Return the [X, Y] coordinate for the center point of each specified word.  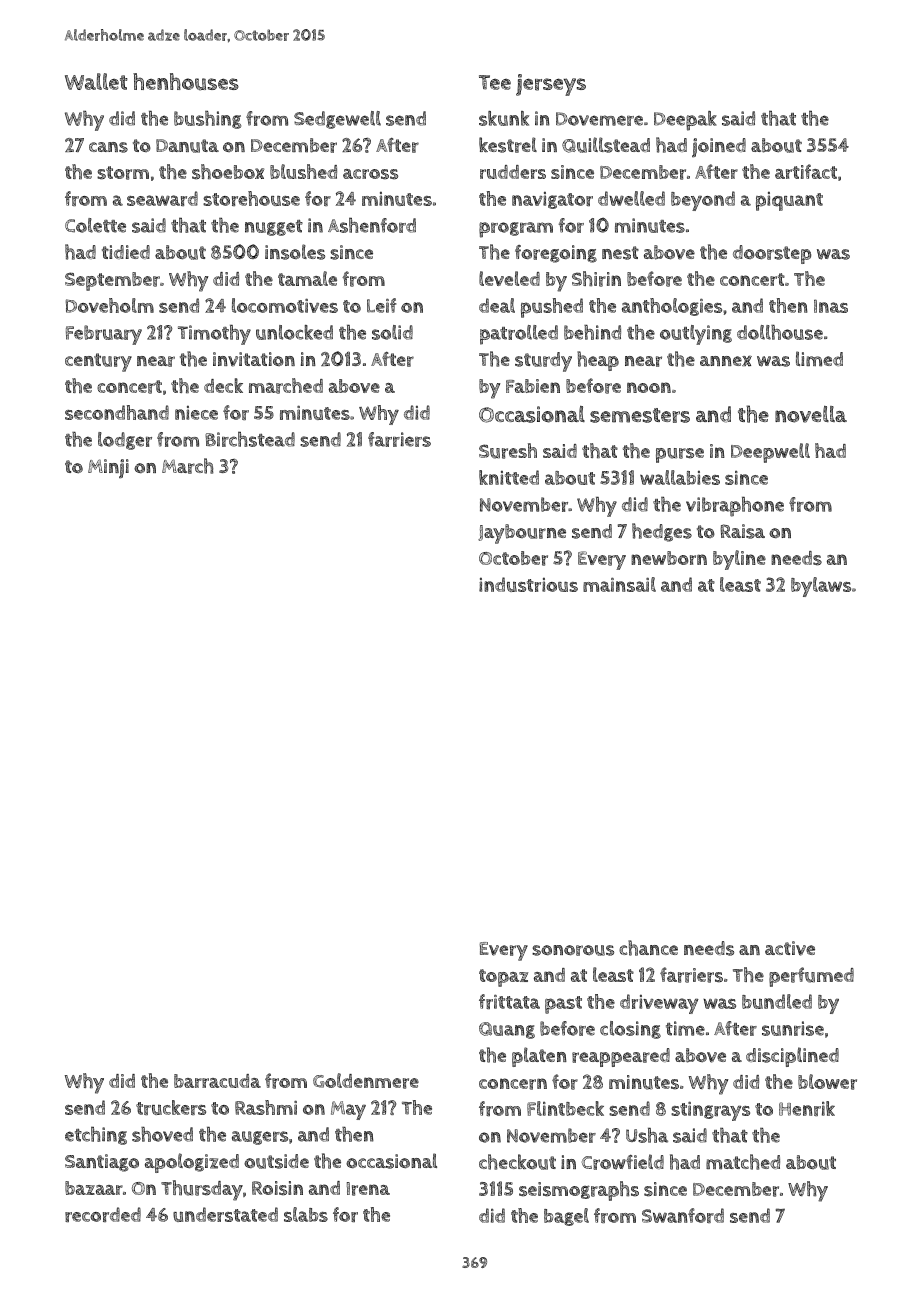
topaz [503, 978]
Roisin [277, 1188]
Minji [108, 468]
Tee [495, 82]
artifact [806, 171]
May [348, 1110]
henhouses [186, 82]
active [790, 948]
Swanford [683, 1215]
